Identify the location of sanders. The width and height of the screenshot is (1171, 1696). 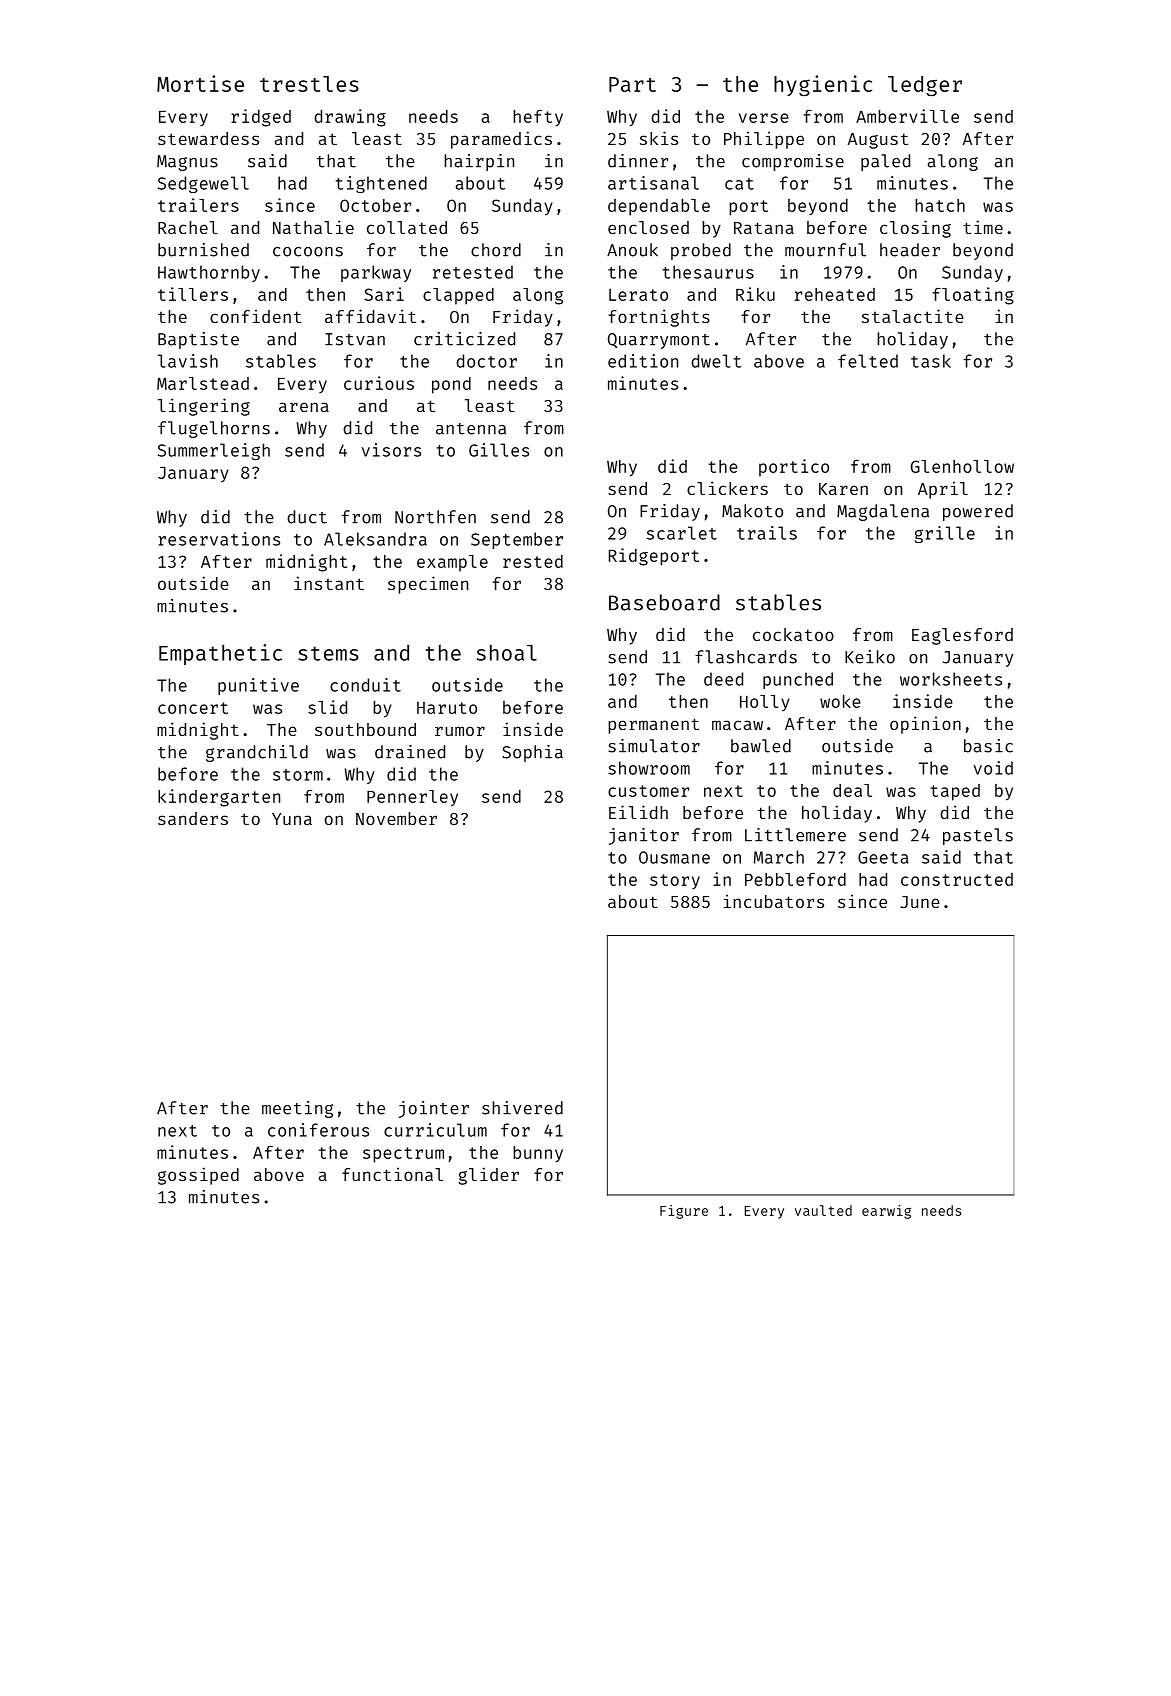
(193, 818).
